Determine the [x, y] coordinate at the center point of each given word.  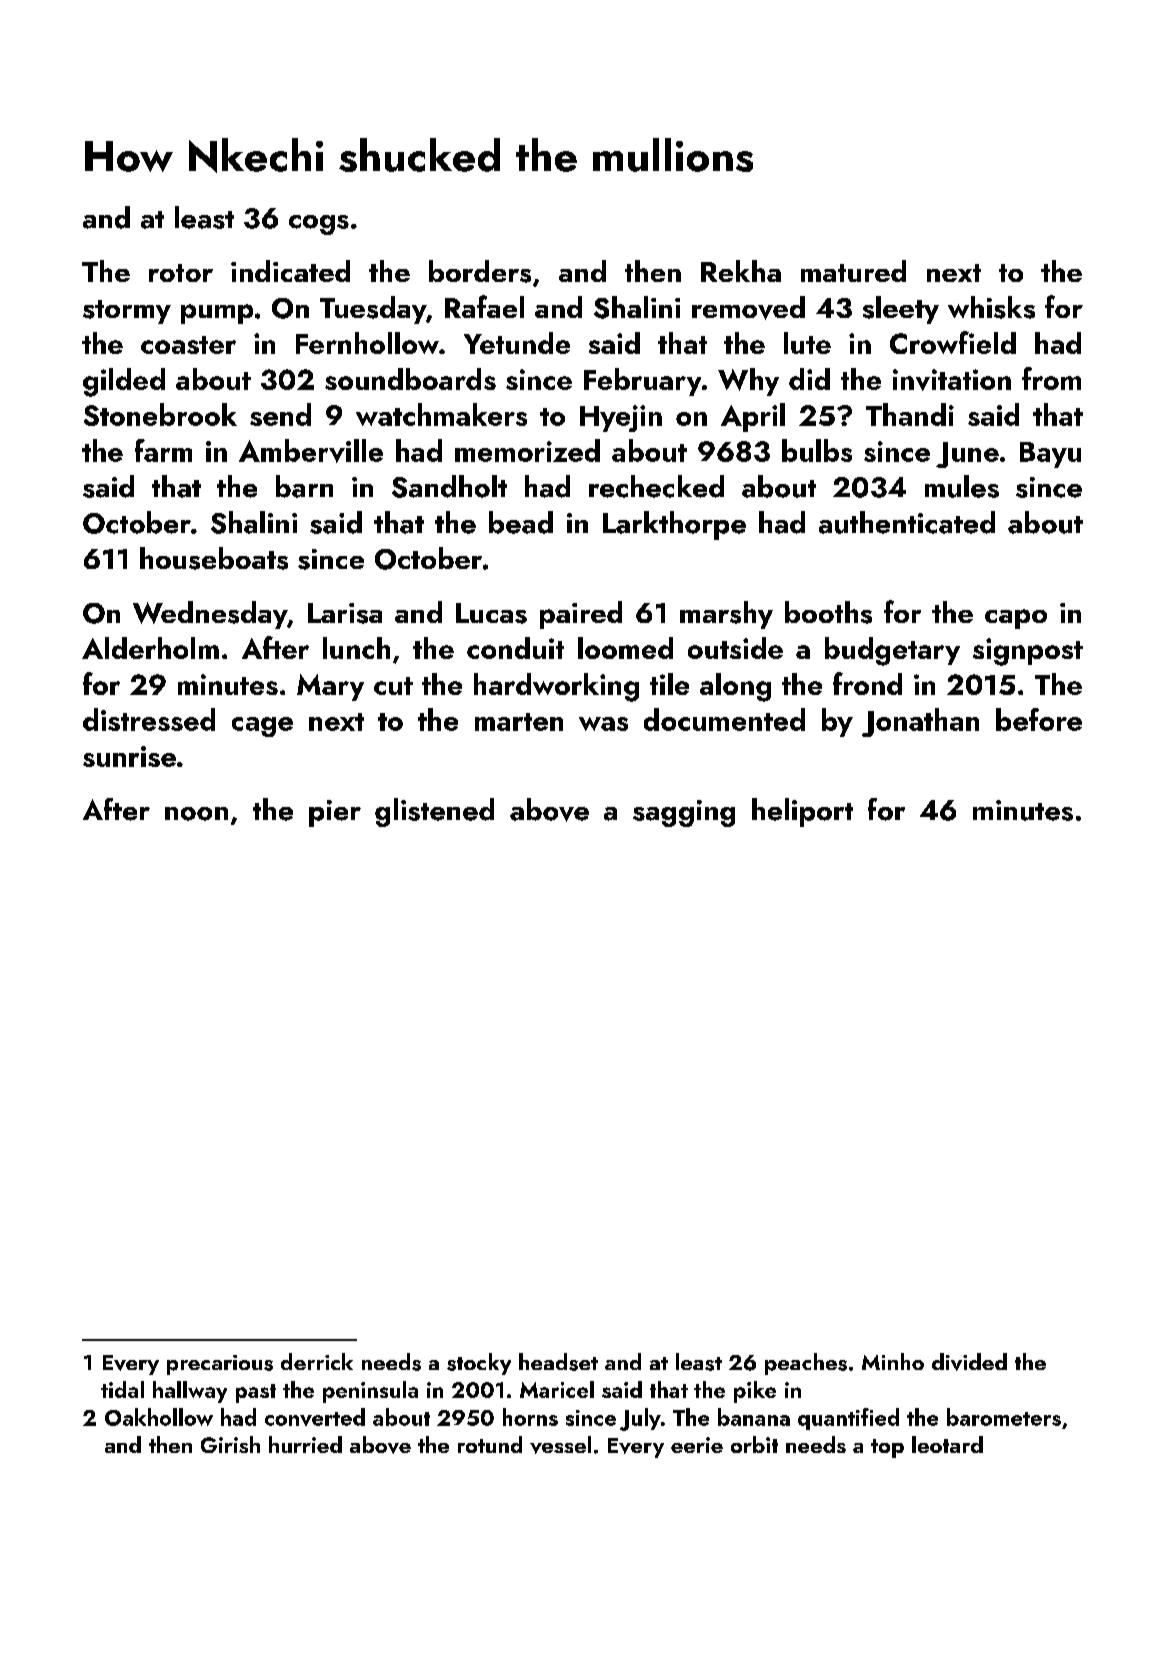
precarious [220, 1365]
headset [558, 1362]
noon [196, 814]
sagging [684, 813]
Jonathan [920, 722]
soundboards [410, 379]
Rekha [741, 271]
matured [853, 271]
